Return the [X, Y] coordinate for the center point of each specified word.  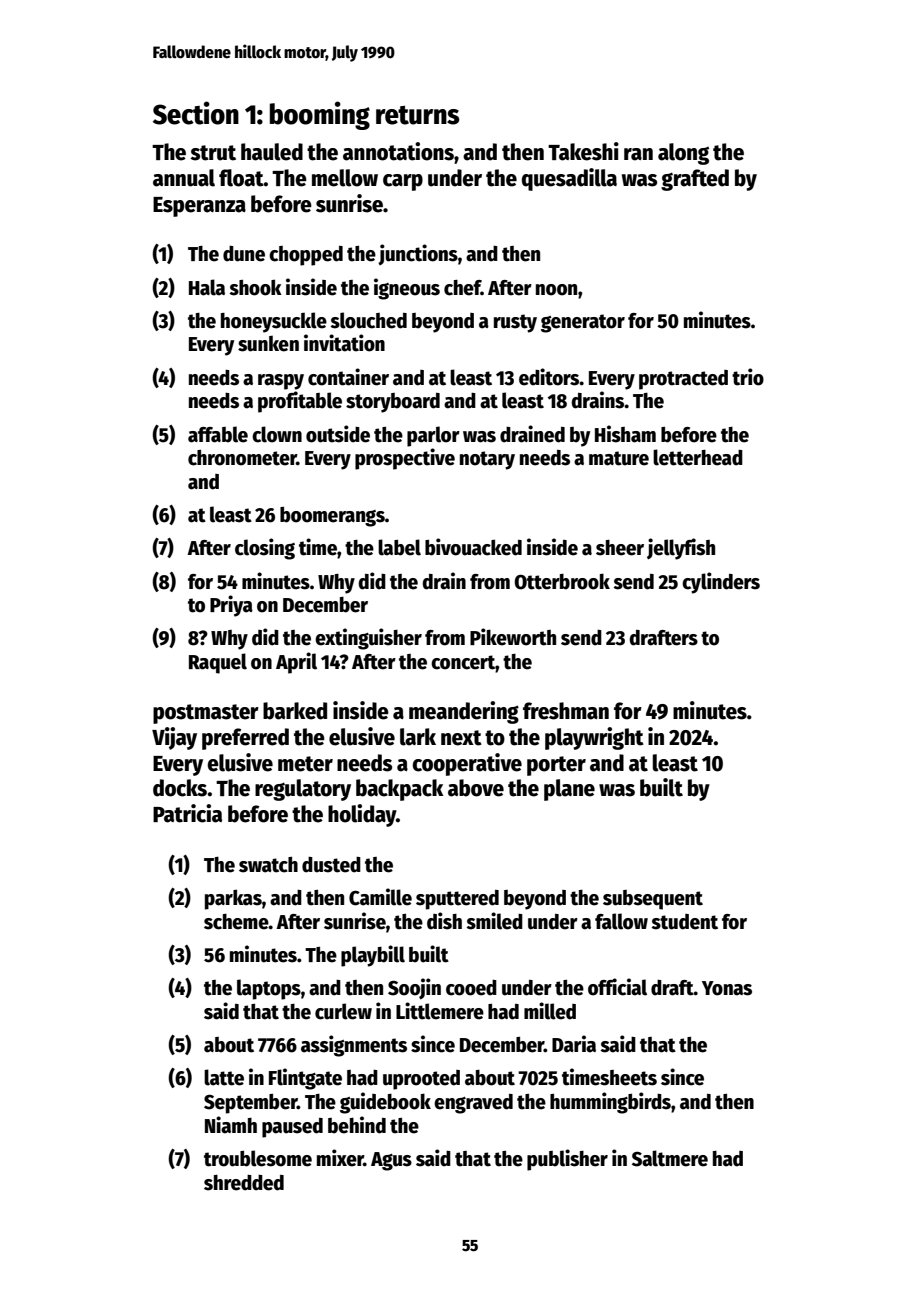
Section [196, 113]
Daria [574, 1044]
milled [550, 1011]
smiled [494, 921]
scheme [236, 922]
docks [180, 788]
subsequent [653, 900]
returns [418, 115]
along [683, 154]
